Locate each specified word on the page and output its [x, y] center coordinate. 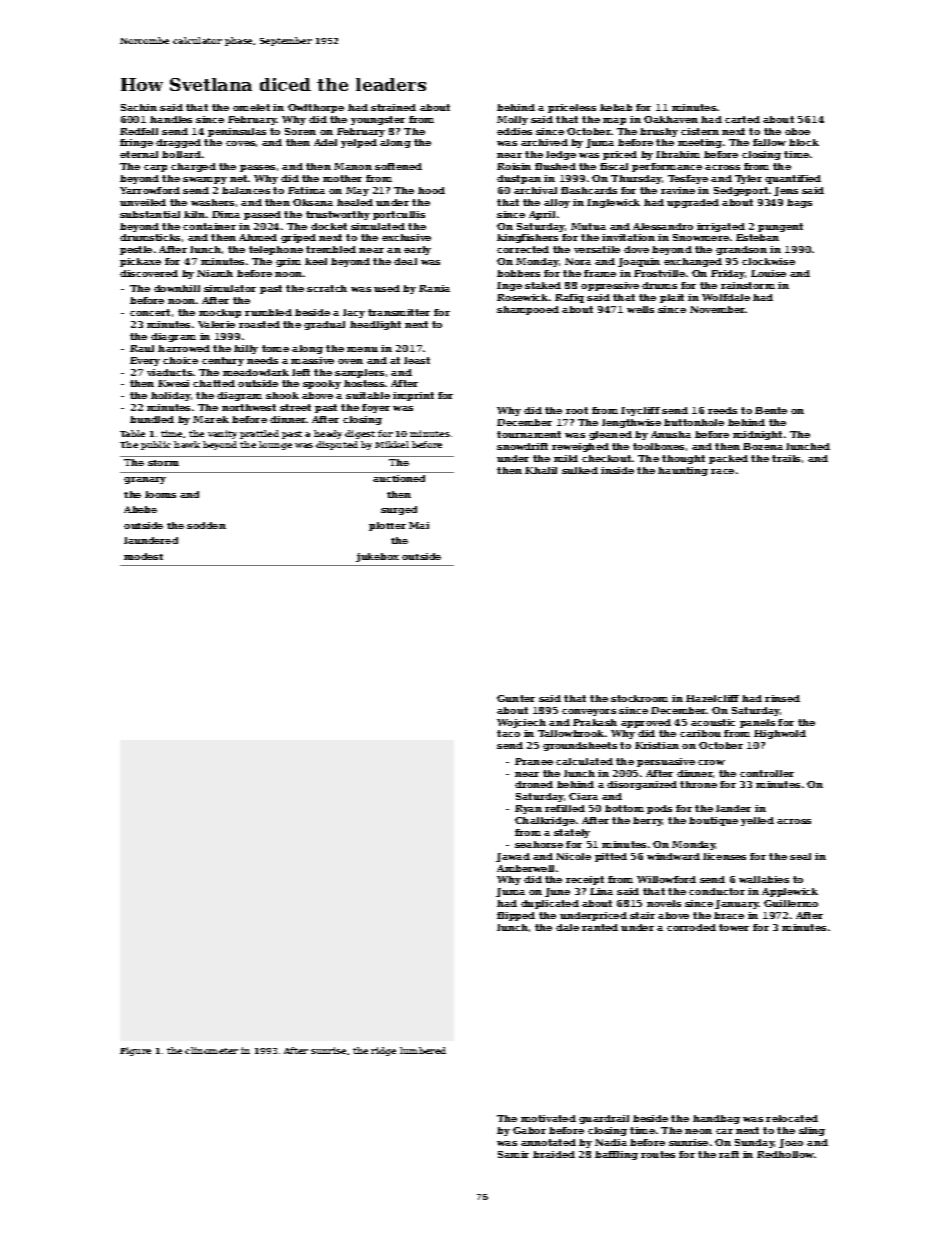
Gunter [516, 698]
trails [786, 458]
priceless [572, 108]
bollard [181, 154]
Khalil [541, 470]
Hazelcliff [712, 698]
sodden [206, 525]
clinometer [211, 1050]
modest [143, 556]
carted [742, 119]
